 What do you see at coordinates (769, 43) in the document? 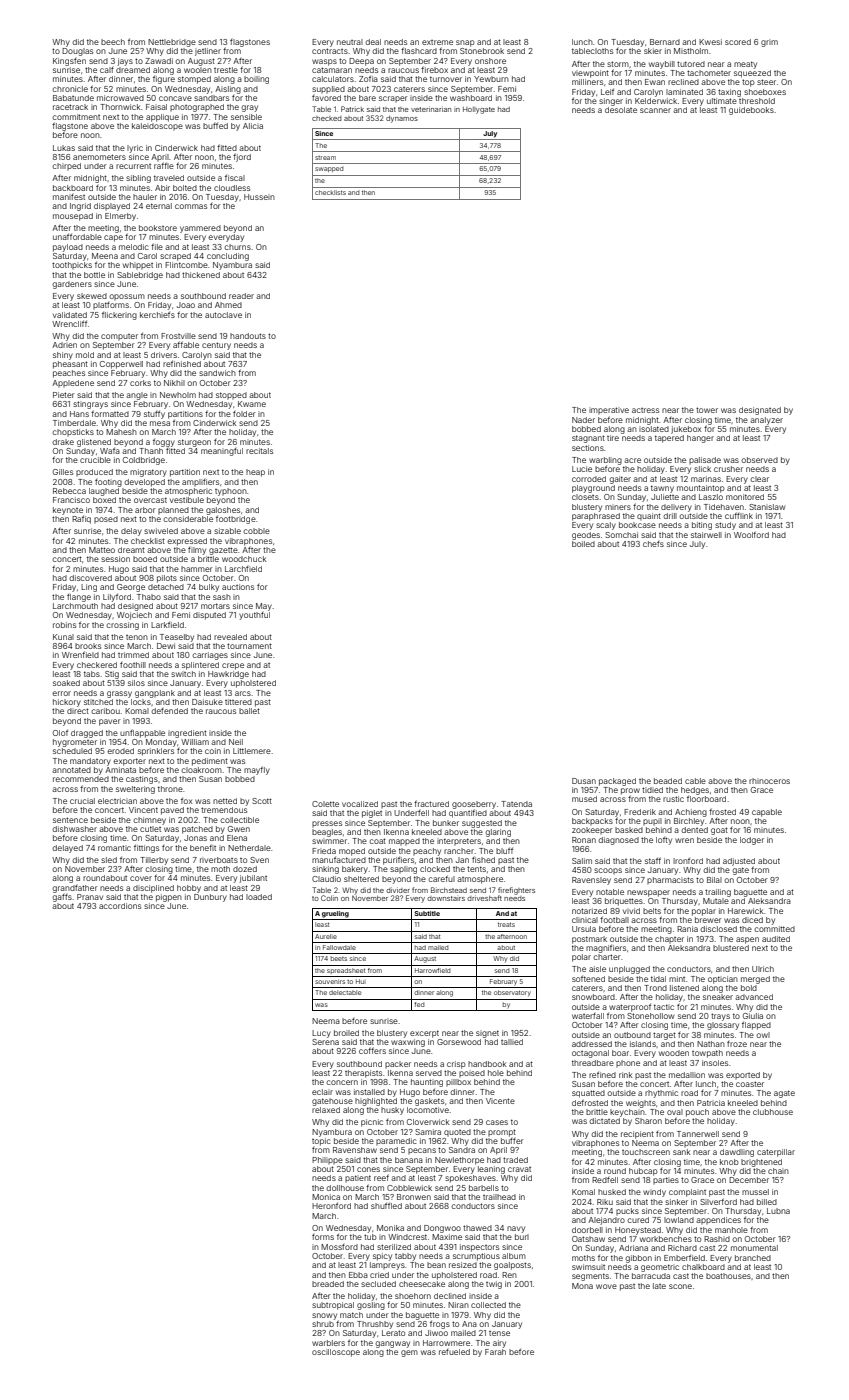
I see `grim` at bounding box center [769, 43].
